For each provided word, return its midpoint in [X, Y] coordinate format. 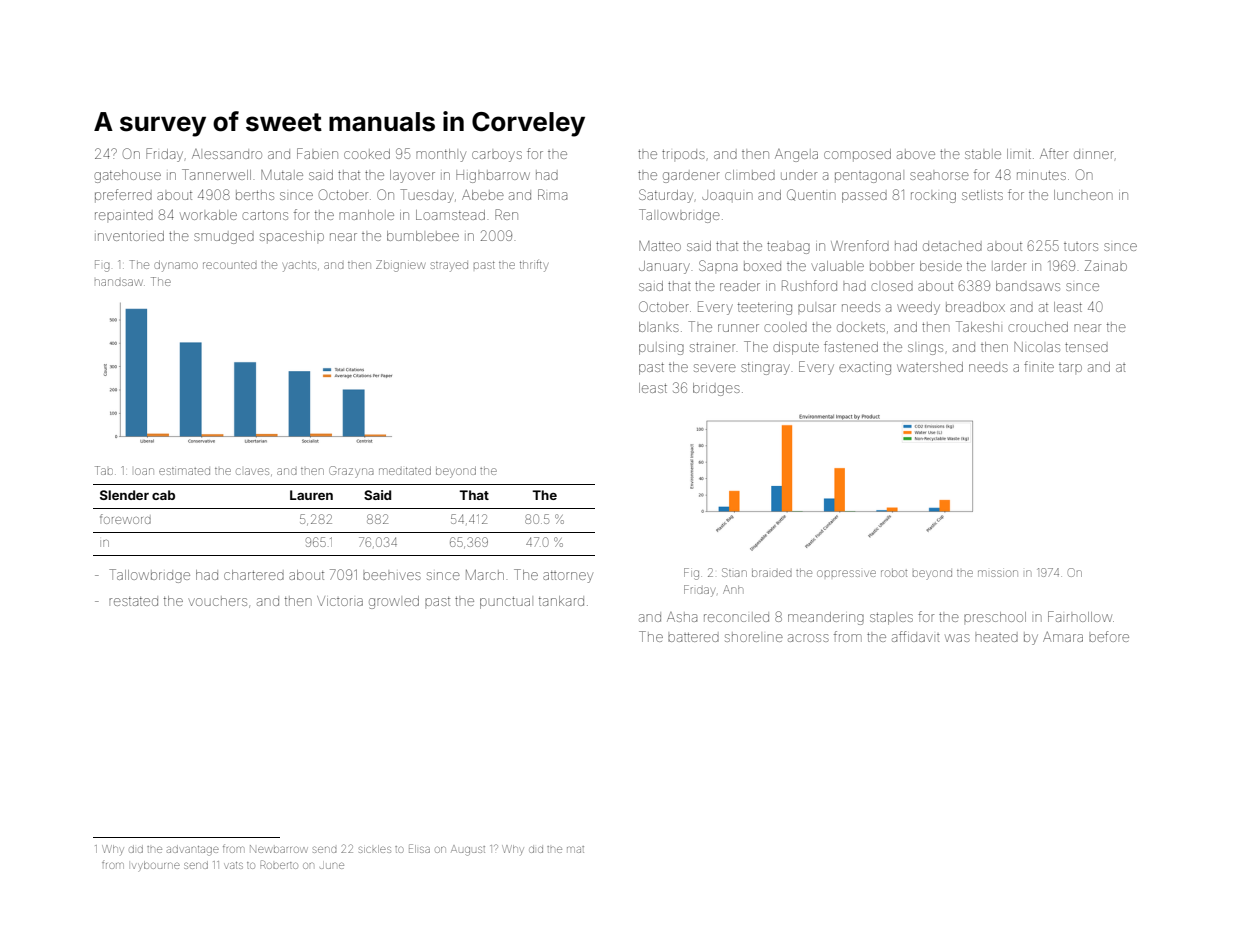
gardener [691, 177]
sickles [375, 849]
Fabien [317, 153]
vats [234, 865]
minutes [1041, 175]
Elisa [419, 848]
